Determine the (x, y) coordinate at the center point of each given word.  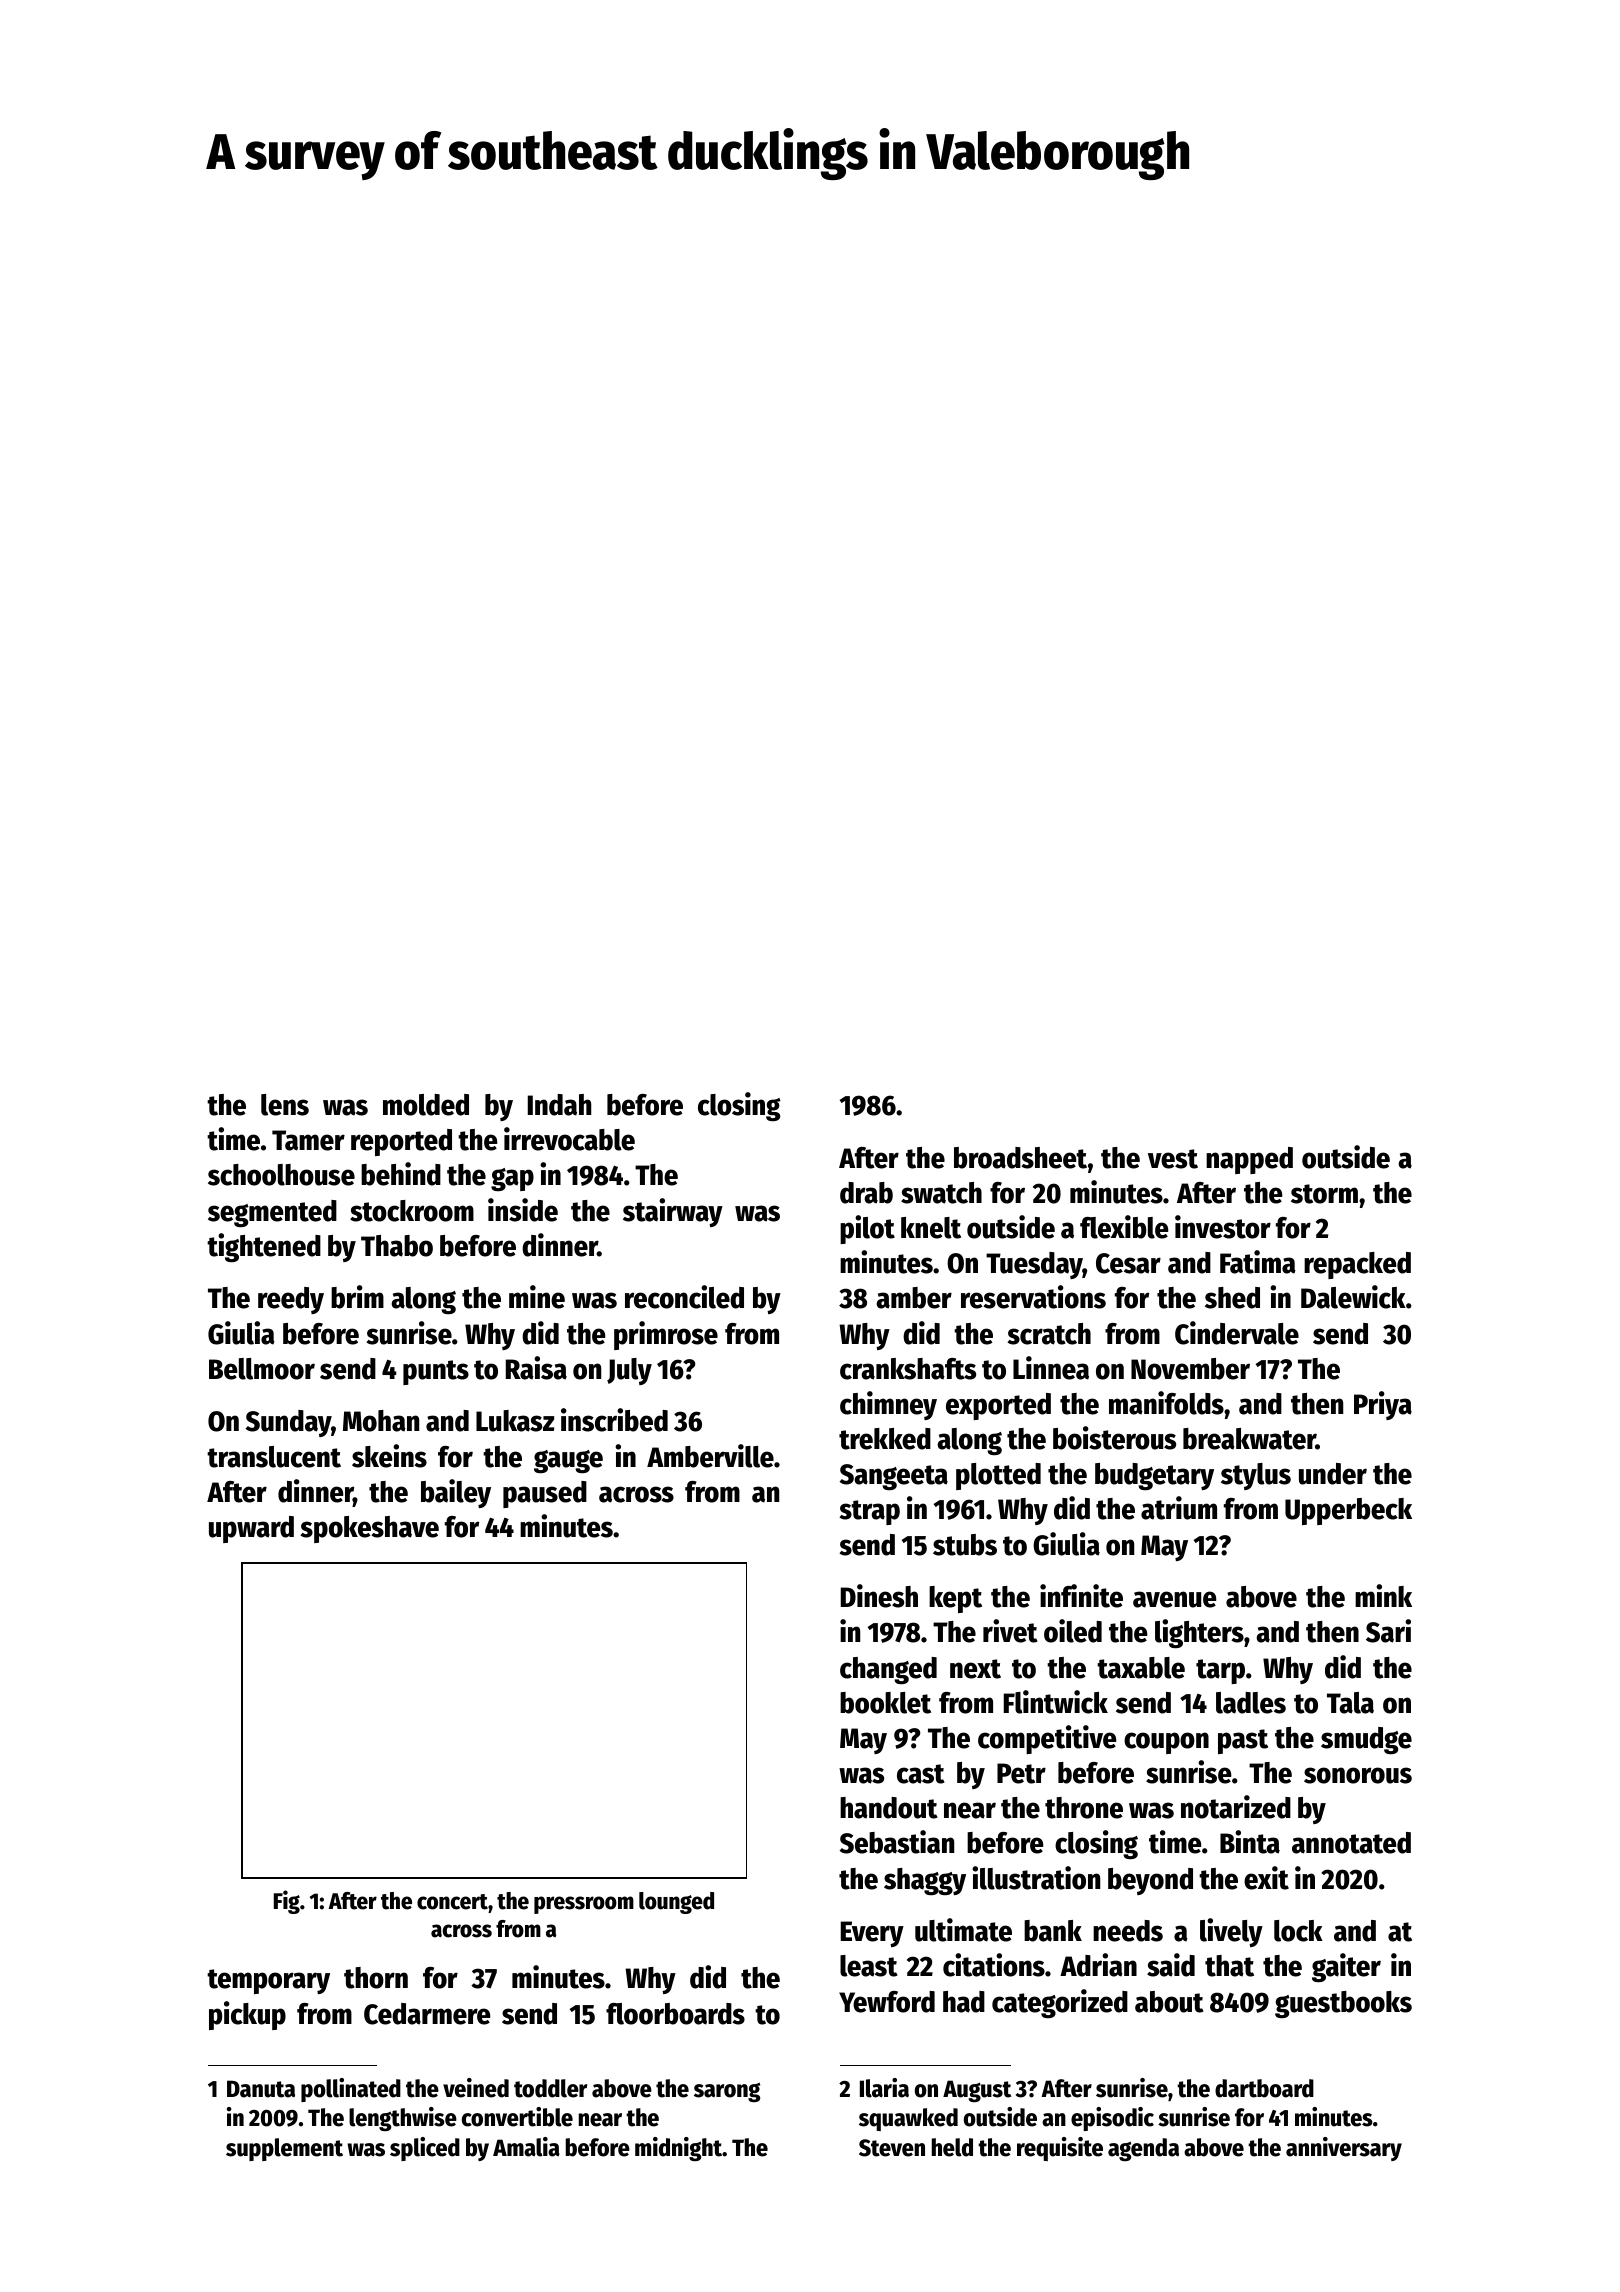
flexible (1124, 1227)
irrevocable (569, 1139)
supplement (284, 2149)
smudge (1366, 1740)
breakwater (1249, 1439)
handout (889, 1808)
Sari (1388, 1631)
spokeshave (369, 1529)
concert (452, 1902)
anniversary (1344, 2149)
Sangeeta (894, 1477)
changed (888, 1670)
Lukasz (515, 1421)
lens (285, 1105)
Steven (892, 2148)
